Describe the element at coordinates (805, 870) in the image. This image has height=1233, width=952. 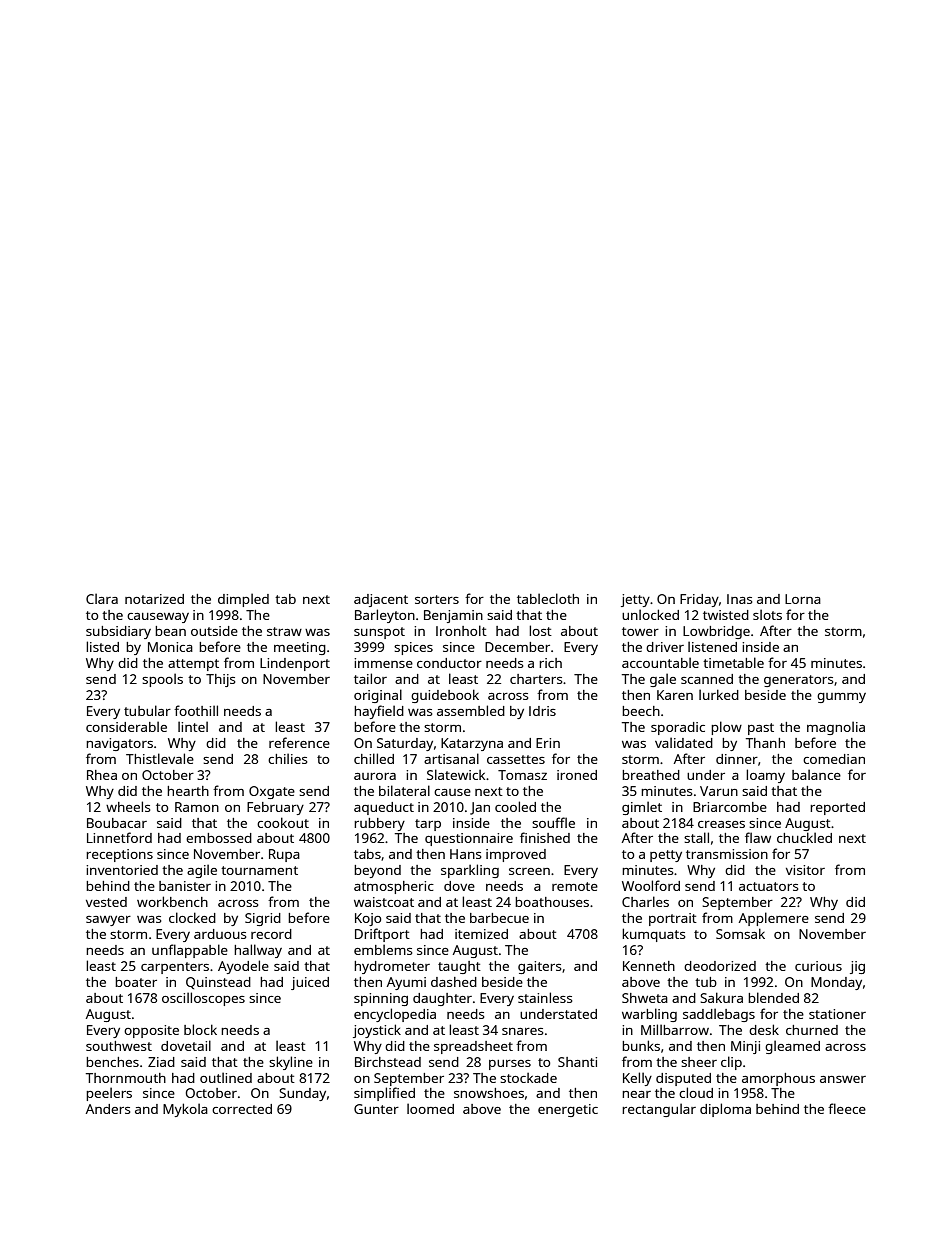
I see `visitor` at that location.
